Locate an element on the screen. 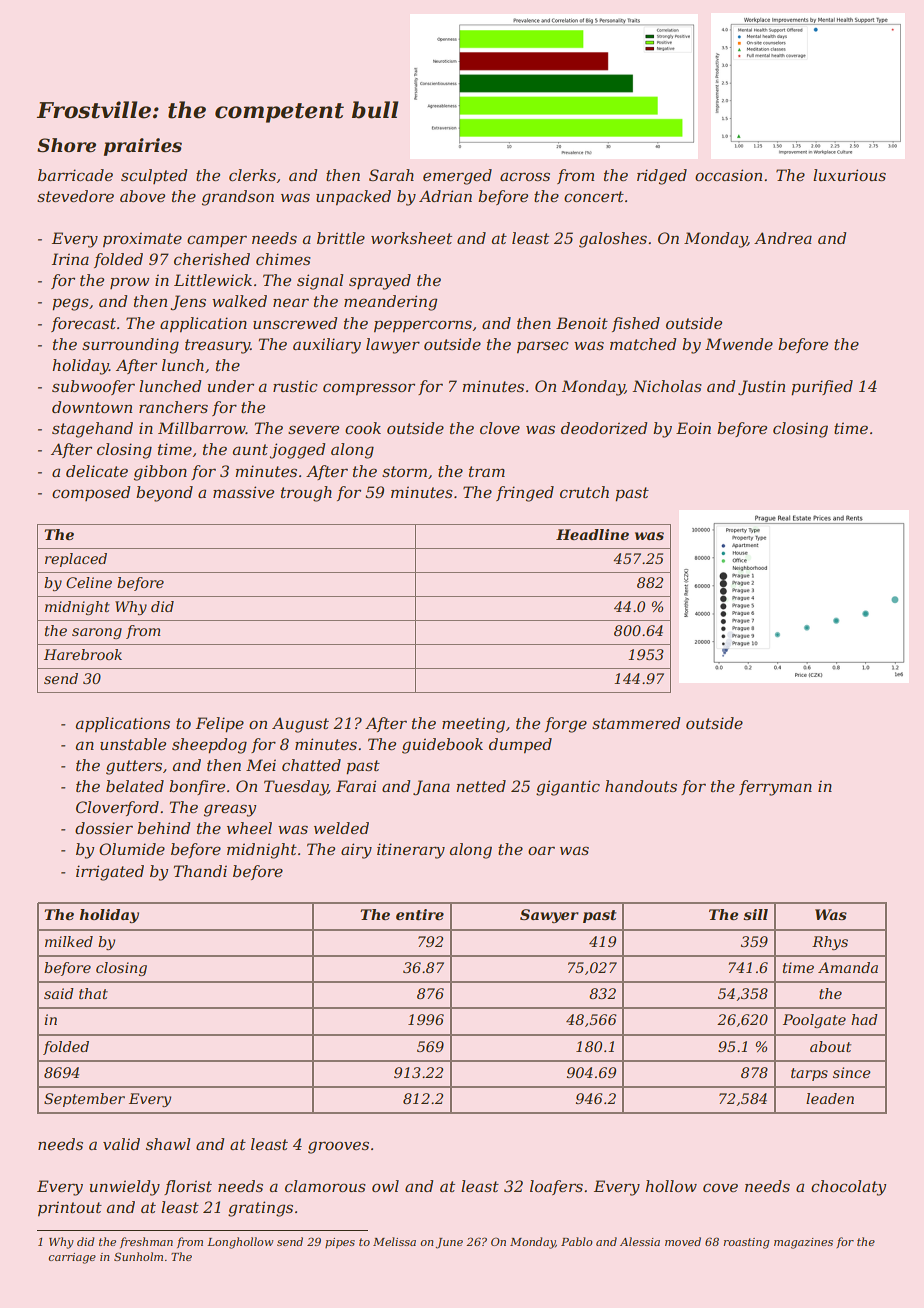  valid is located at coordinates (121, 1144).
